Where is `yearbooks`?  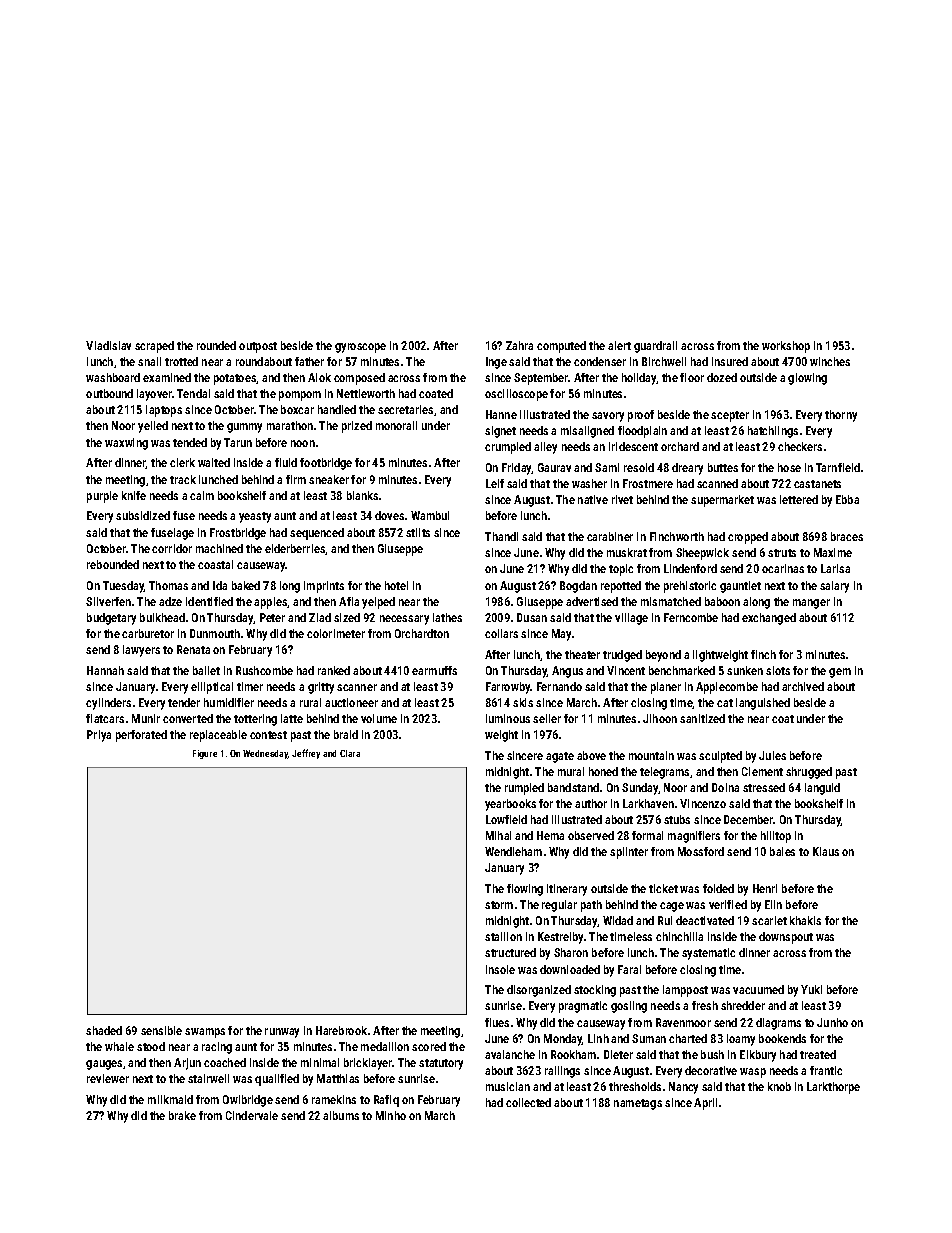 yearbooks is located at coordinates (510, 805).
